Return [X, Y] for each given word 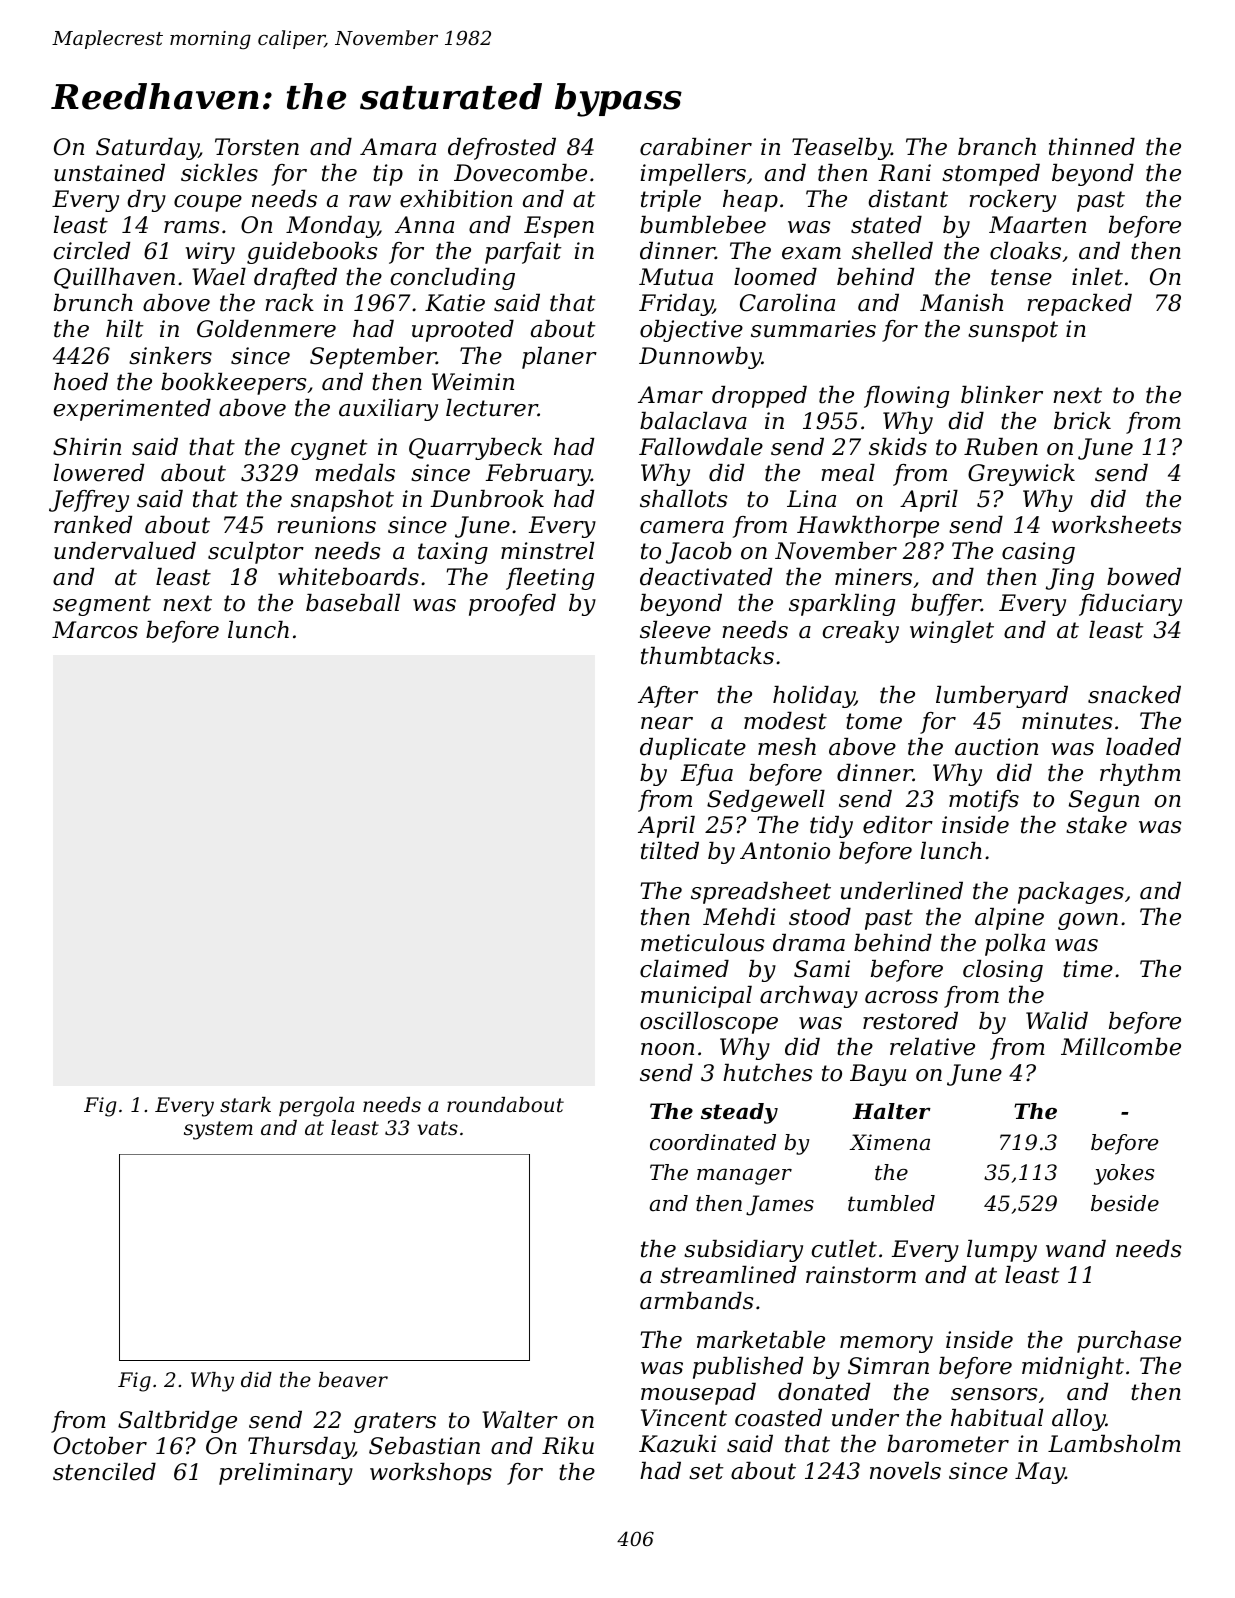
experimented [132, 410]
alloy [1079, 1420]
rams [191, 227]
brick [1082, 421]
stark [245, 1105]
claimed [684, 969]
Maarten [1037, 225]
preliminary [286, 1474]
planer [559, 358]
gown [1088, 921]
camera [682, 527]
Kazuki [678, 1444]
